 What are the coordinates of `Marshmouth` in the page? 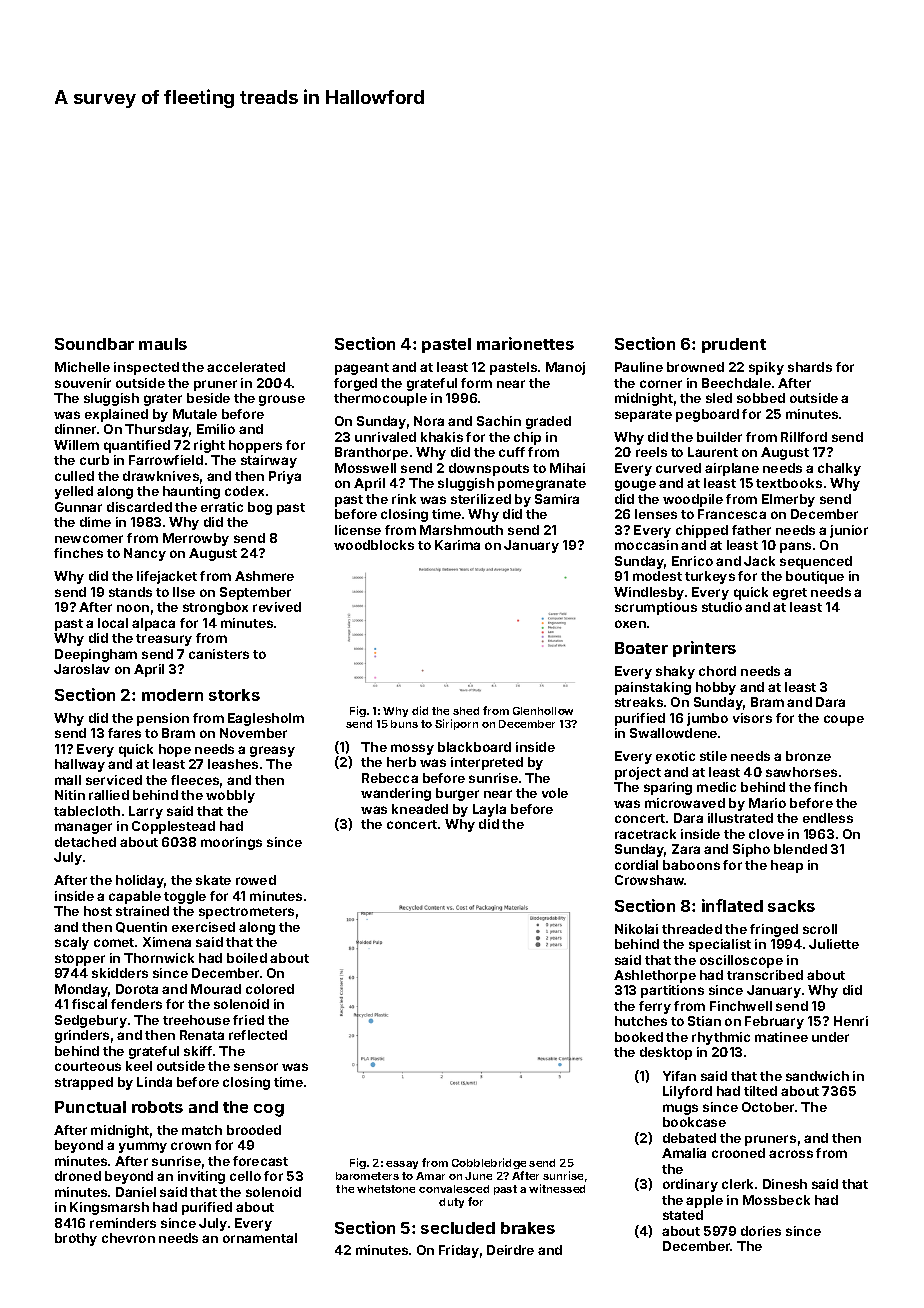 It's located at (461, 530).
